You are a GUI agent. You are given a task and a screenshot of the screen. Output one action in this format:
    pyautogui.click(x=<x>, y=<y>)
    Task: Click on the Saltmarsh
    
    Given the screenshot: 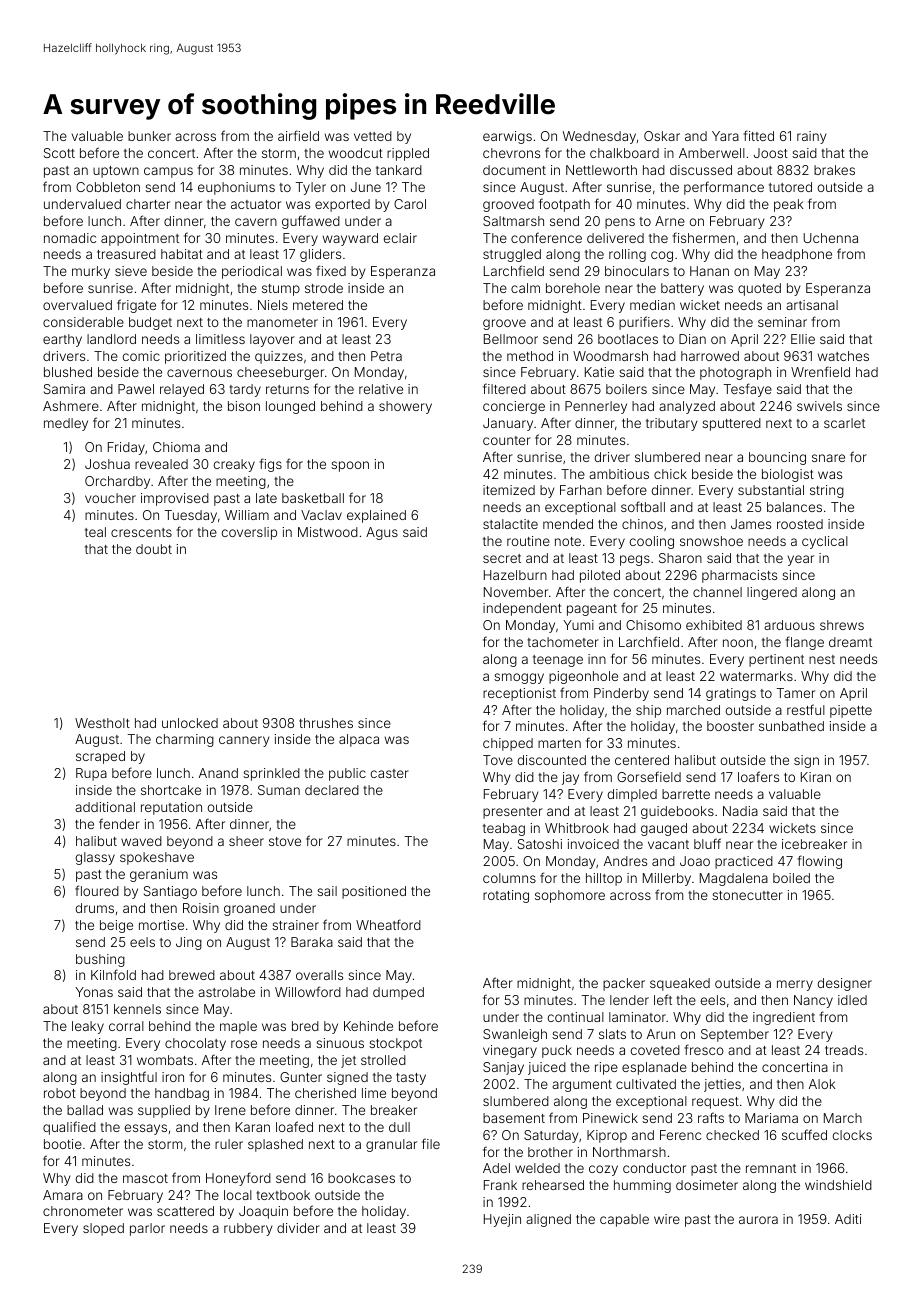 What is the action you would take?
    pyautogui.click(x=513, y=221)
